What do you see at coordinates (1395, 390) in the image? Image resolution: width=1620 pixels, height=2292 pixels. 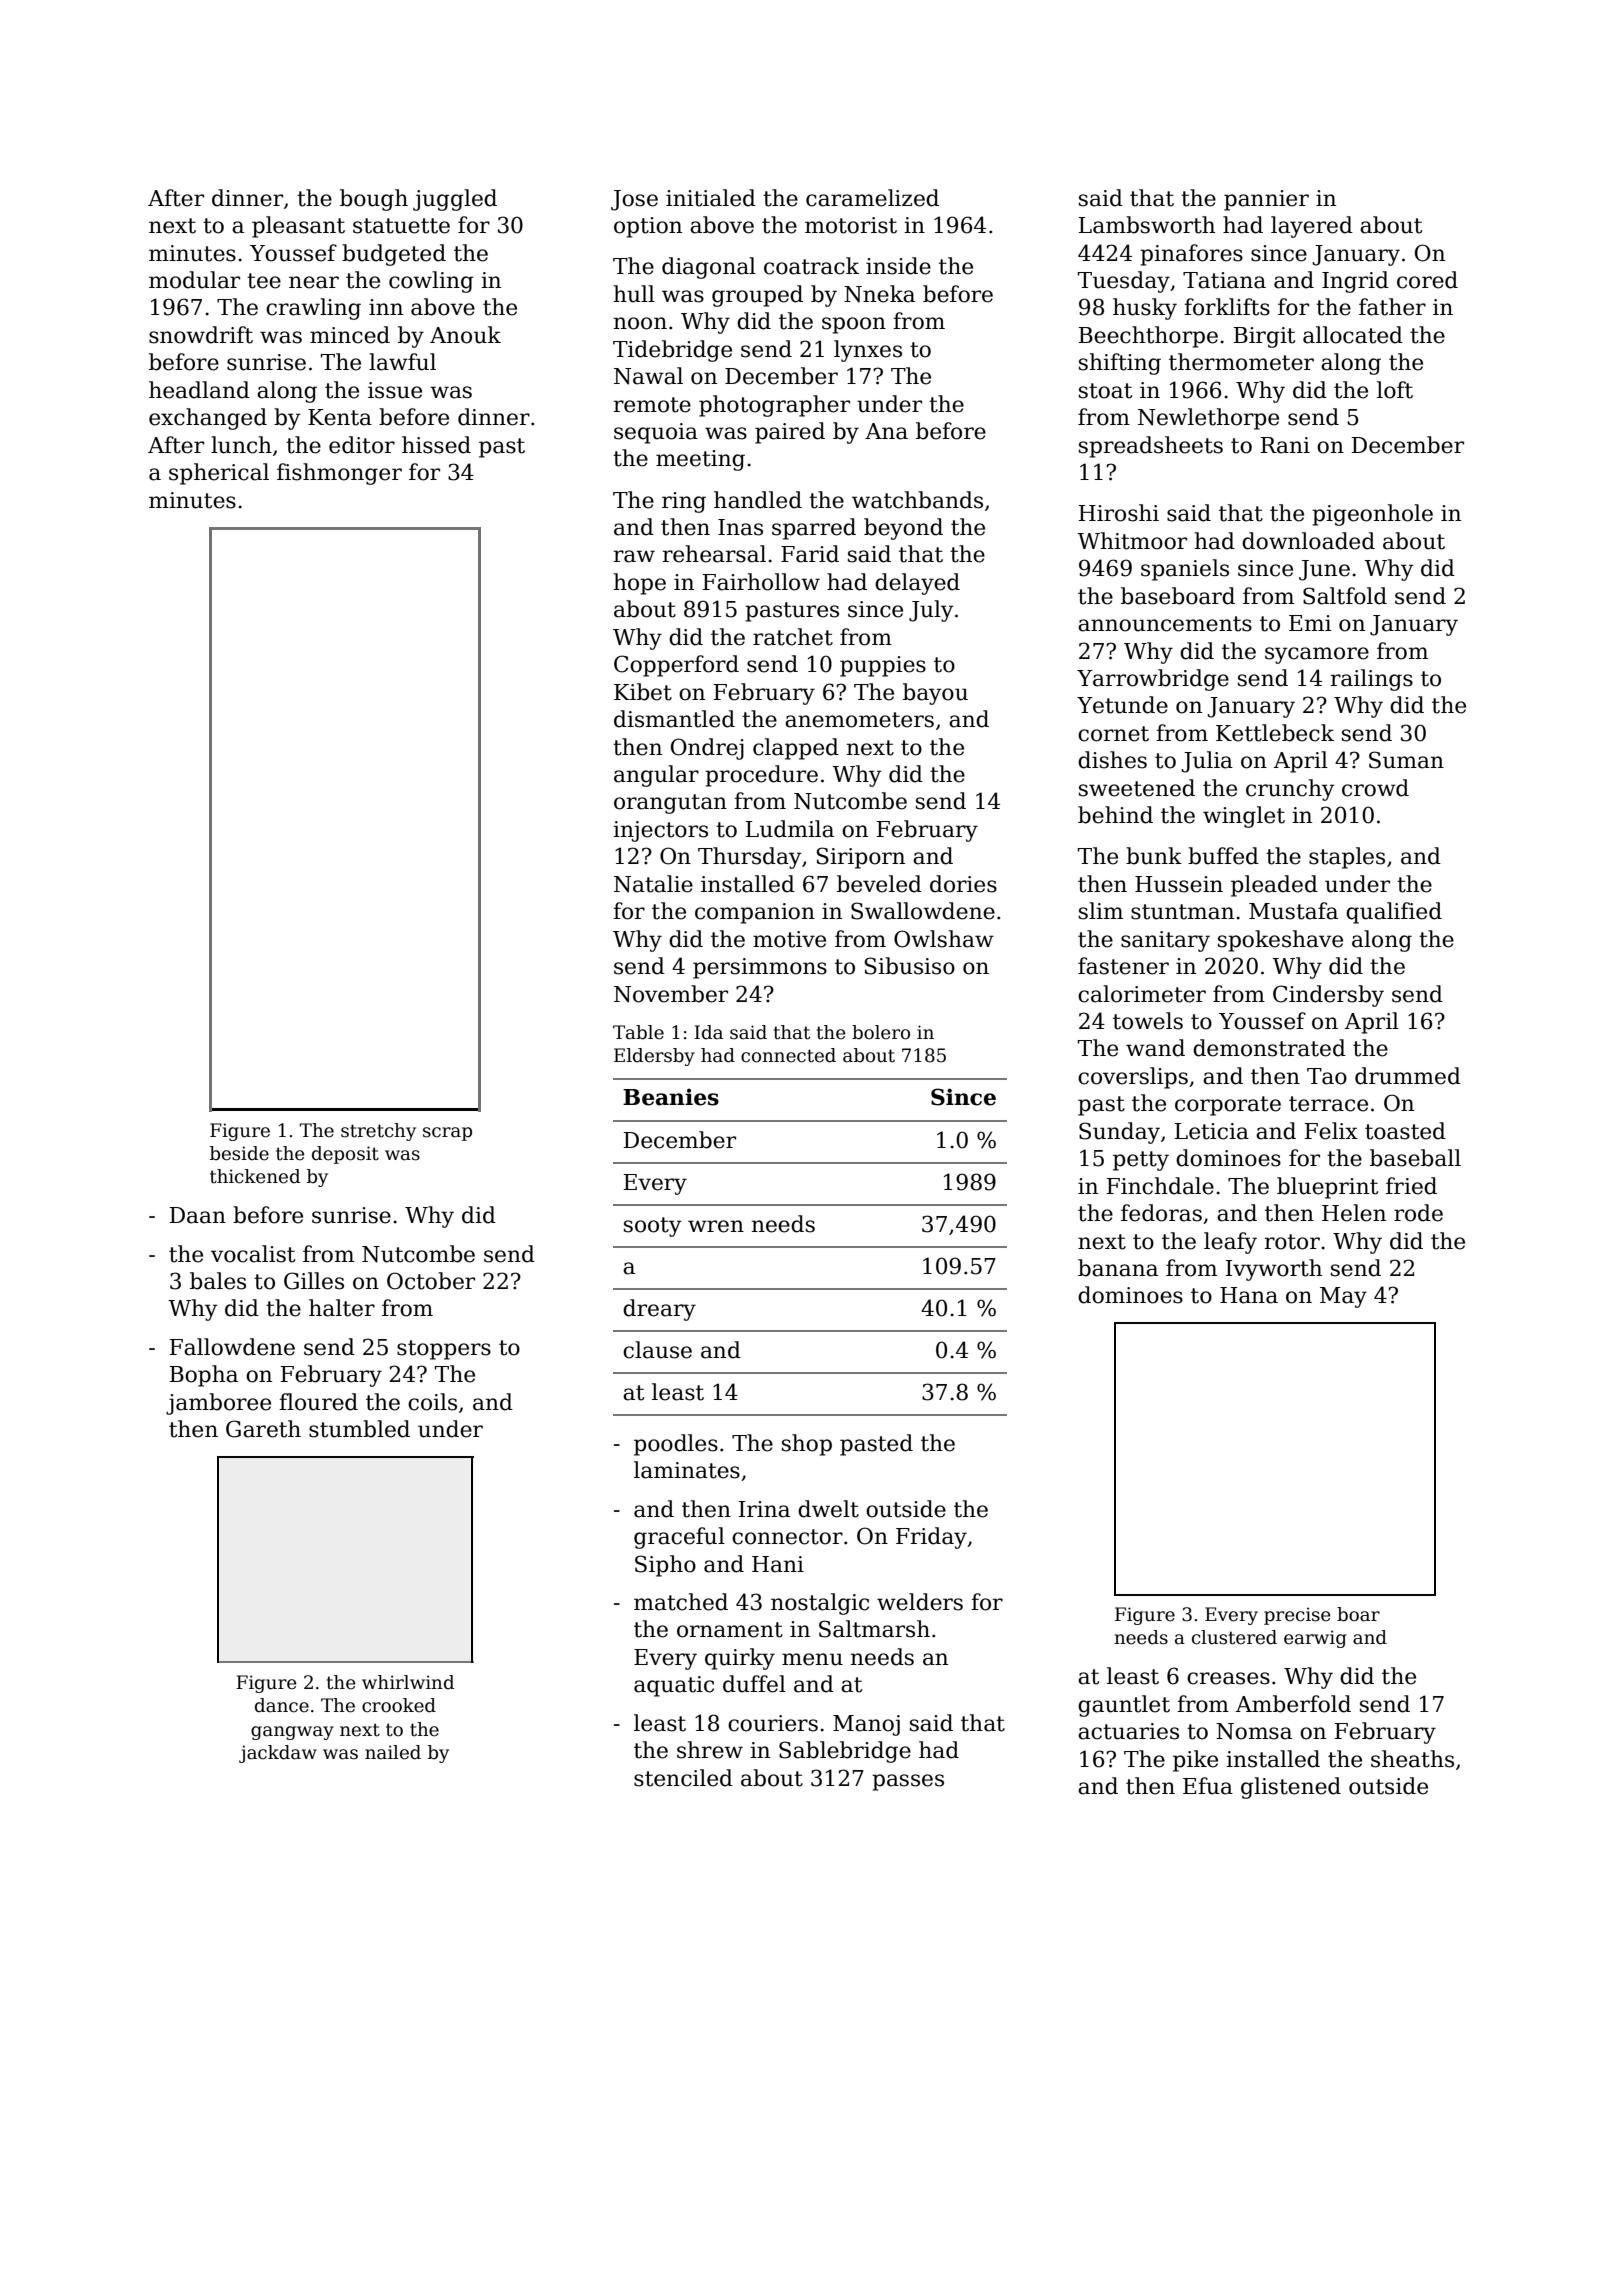 I see `loft` at bounding box center [1395, 390].
